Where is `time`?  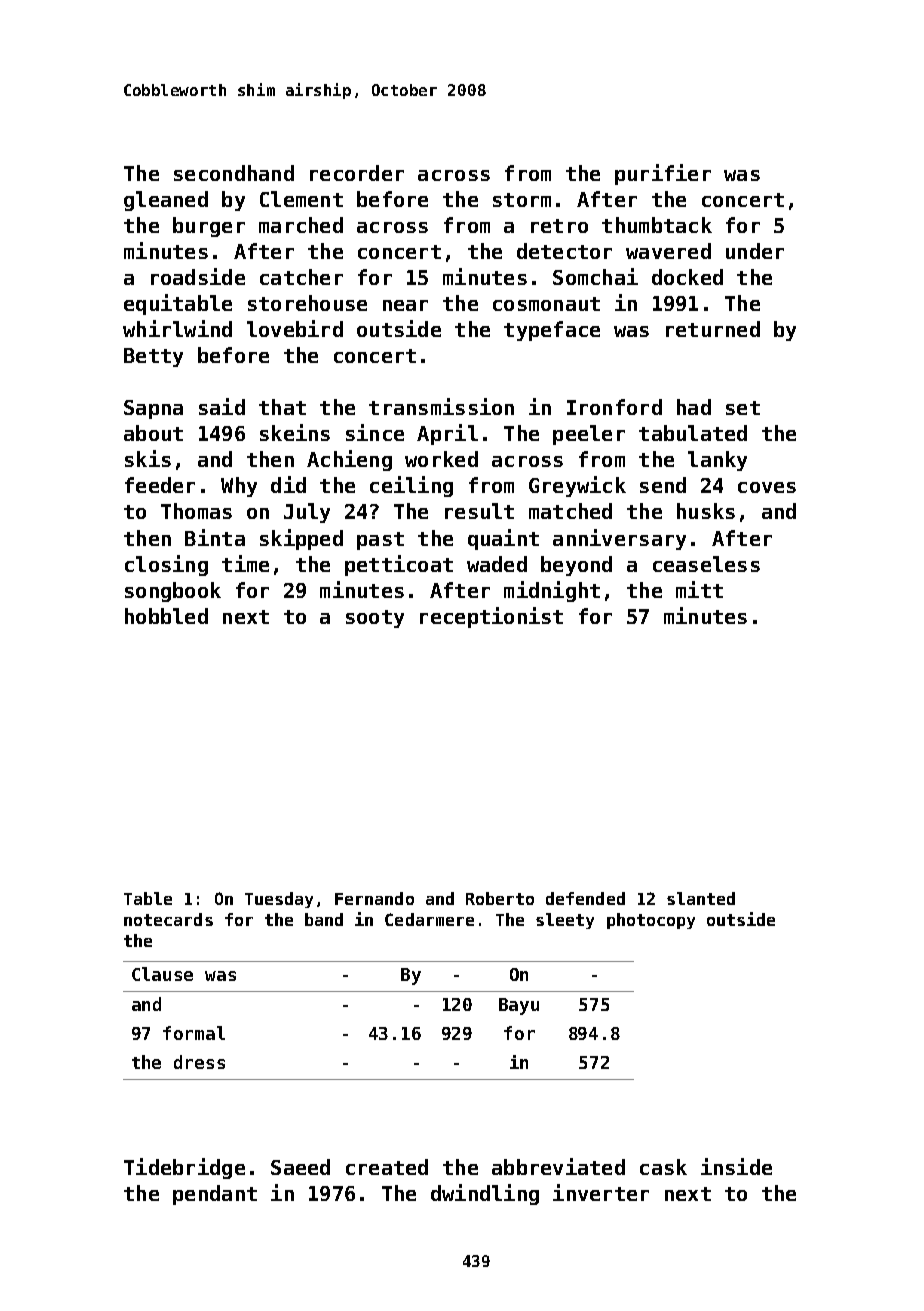 time is located at coordinates (245, 563).
